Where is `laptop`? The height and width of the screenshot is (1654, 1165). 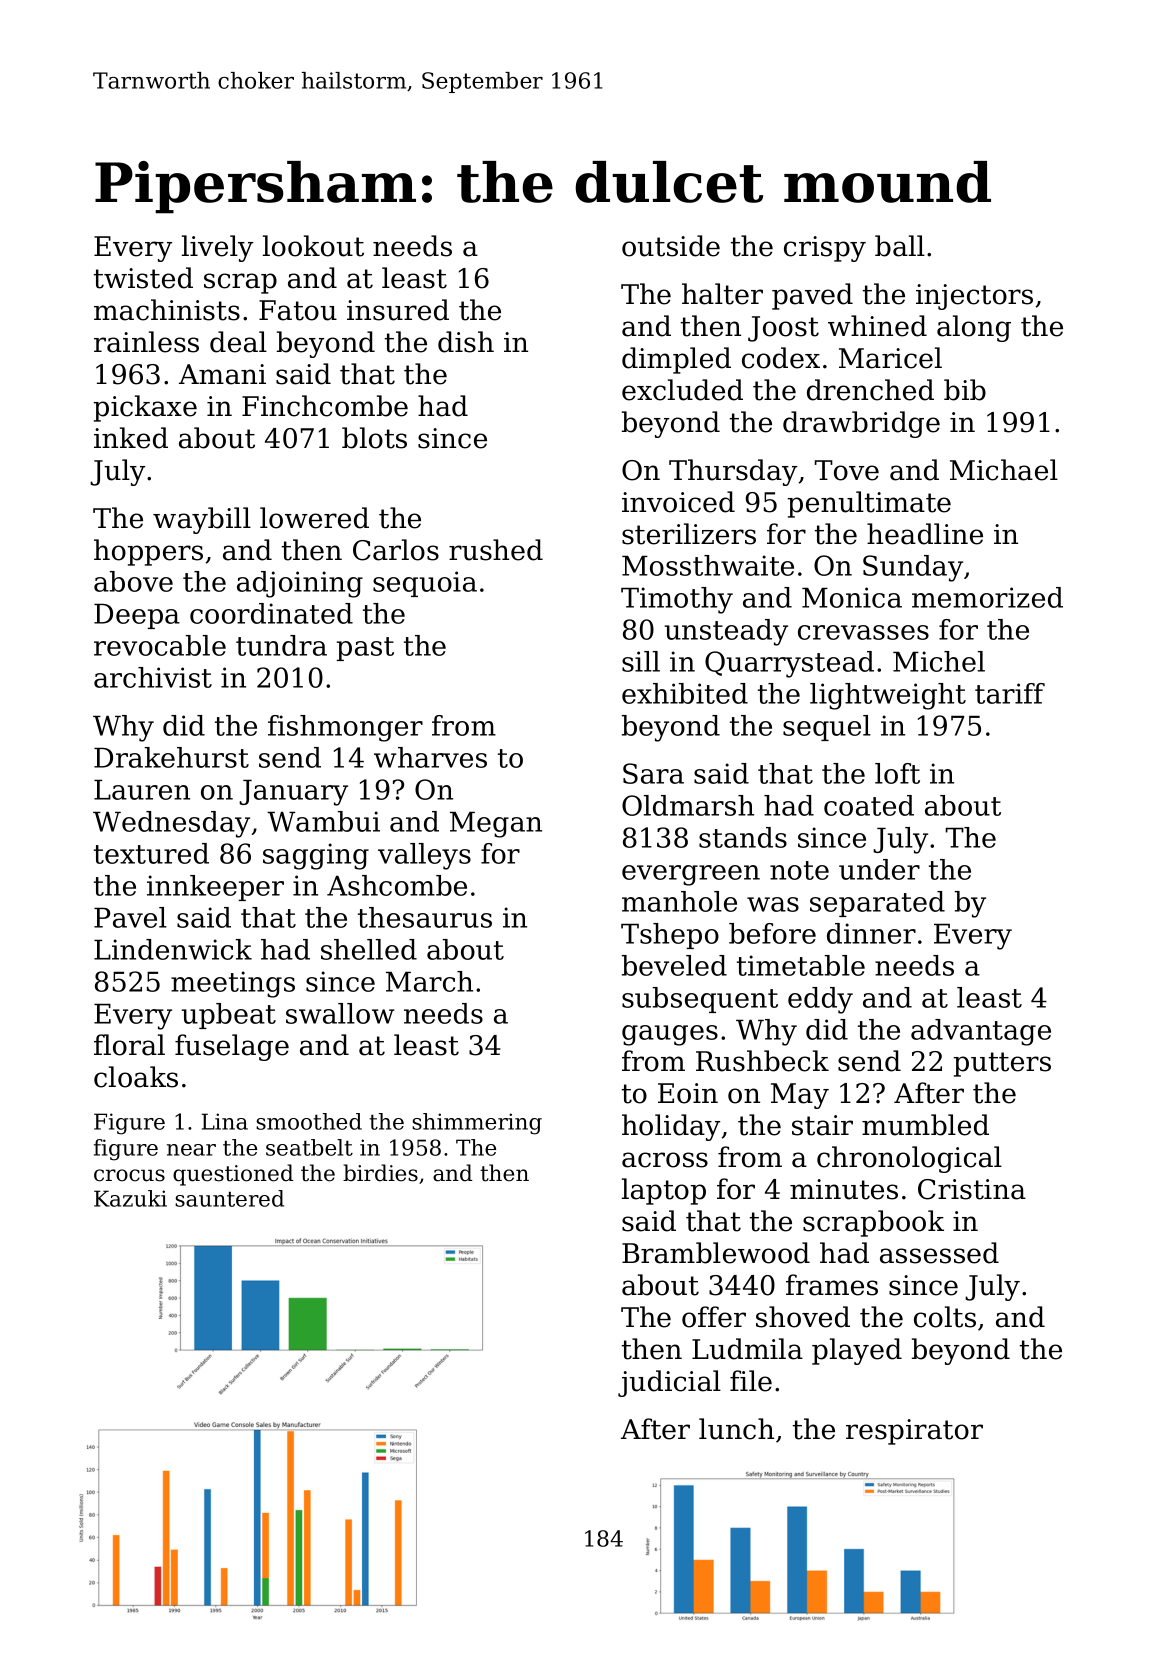
laptop is located at coordinates (664, 1191).
